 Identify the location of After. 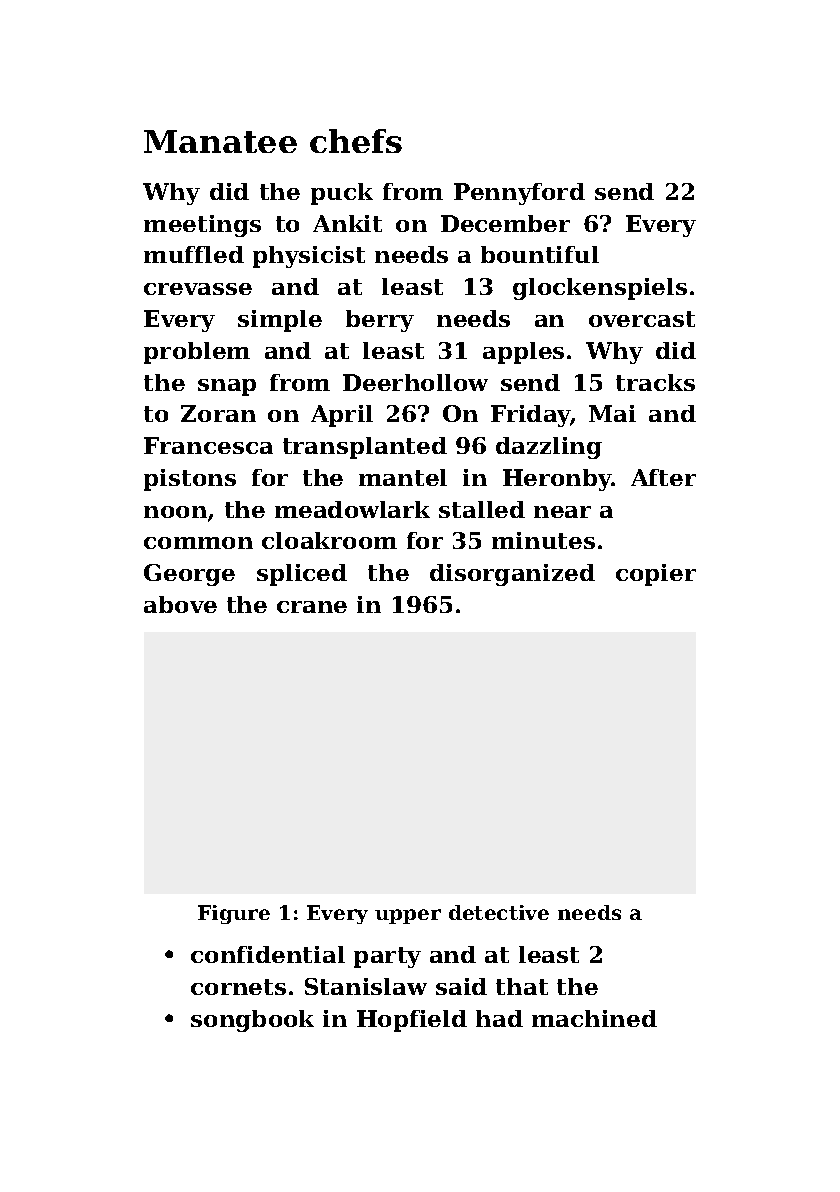
(663, 477).
